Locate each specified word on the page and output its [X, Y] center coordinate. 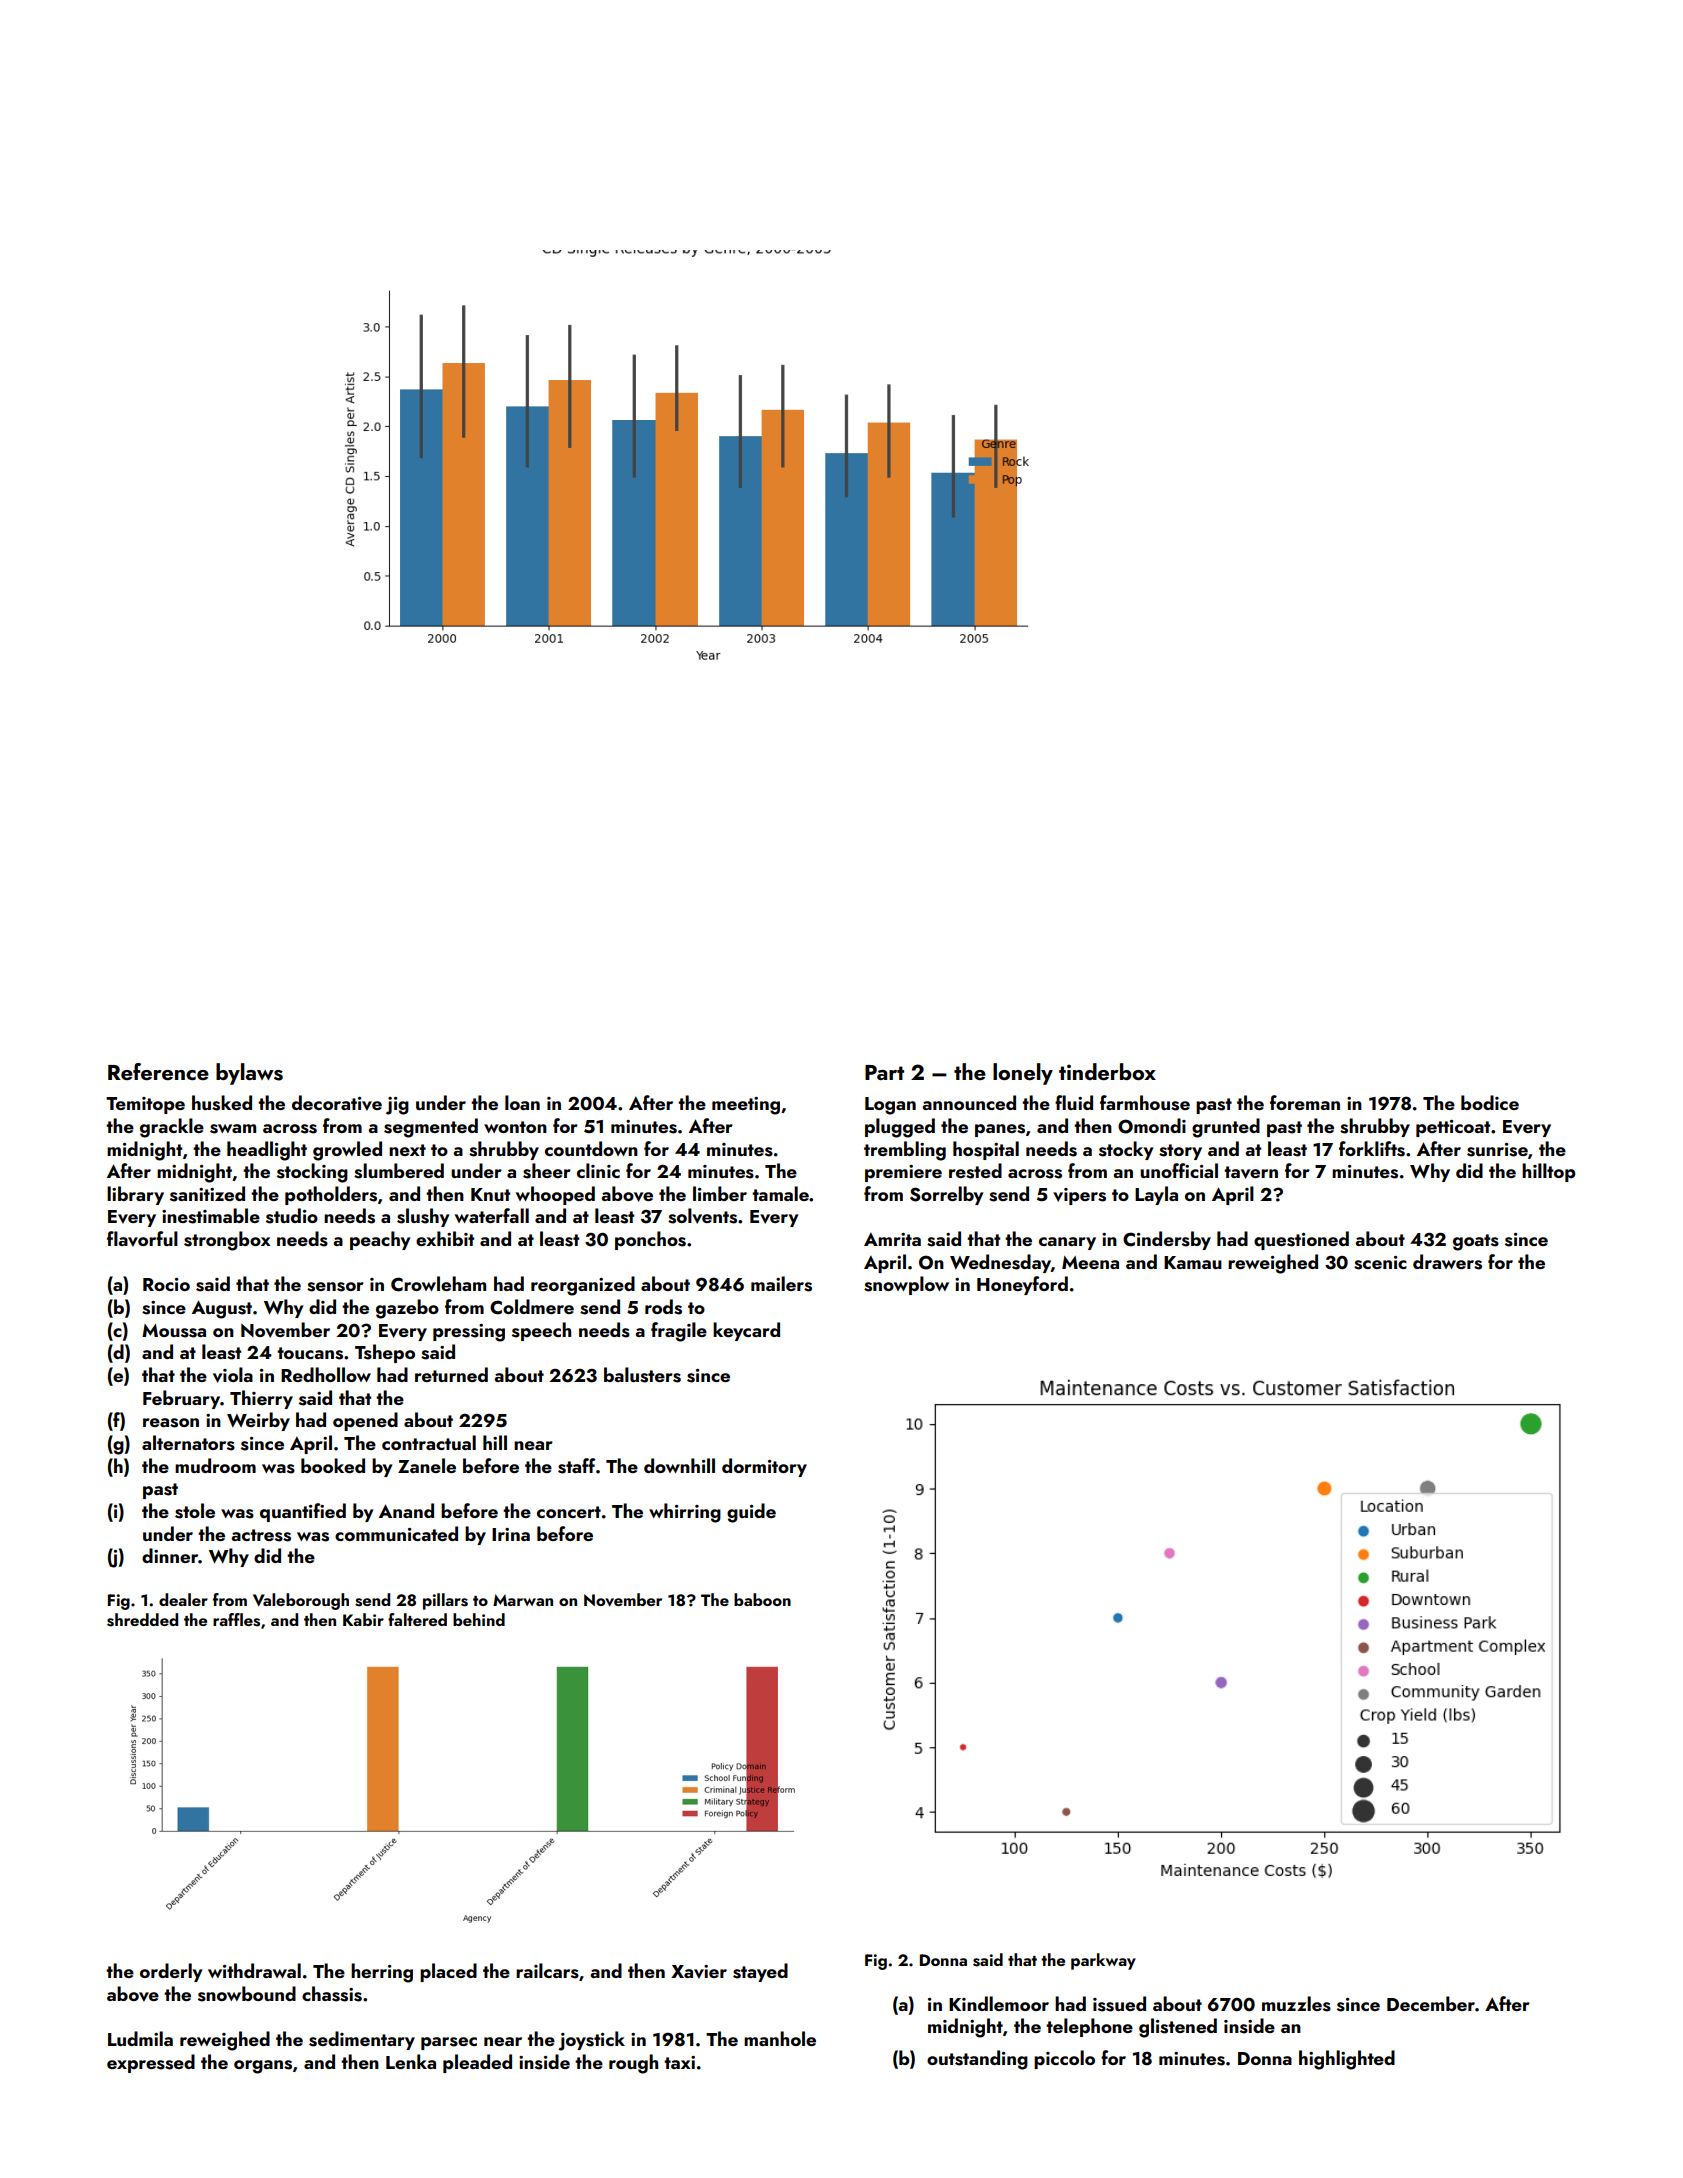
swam [233, 1129]
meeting [746, 1106]
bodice [1490, 1102]
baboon [762, 1599]
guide [751, 1513]
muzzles [1296, 2004]
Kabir [363, 1619]
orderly [171, 1972]
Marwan [523, 1600]
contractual [429, 1442]
